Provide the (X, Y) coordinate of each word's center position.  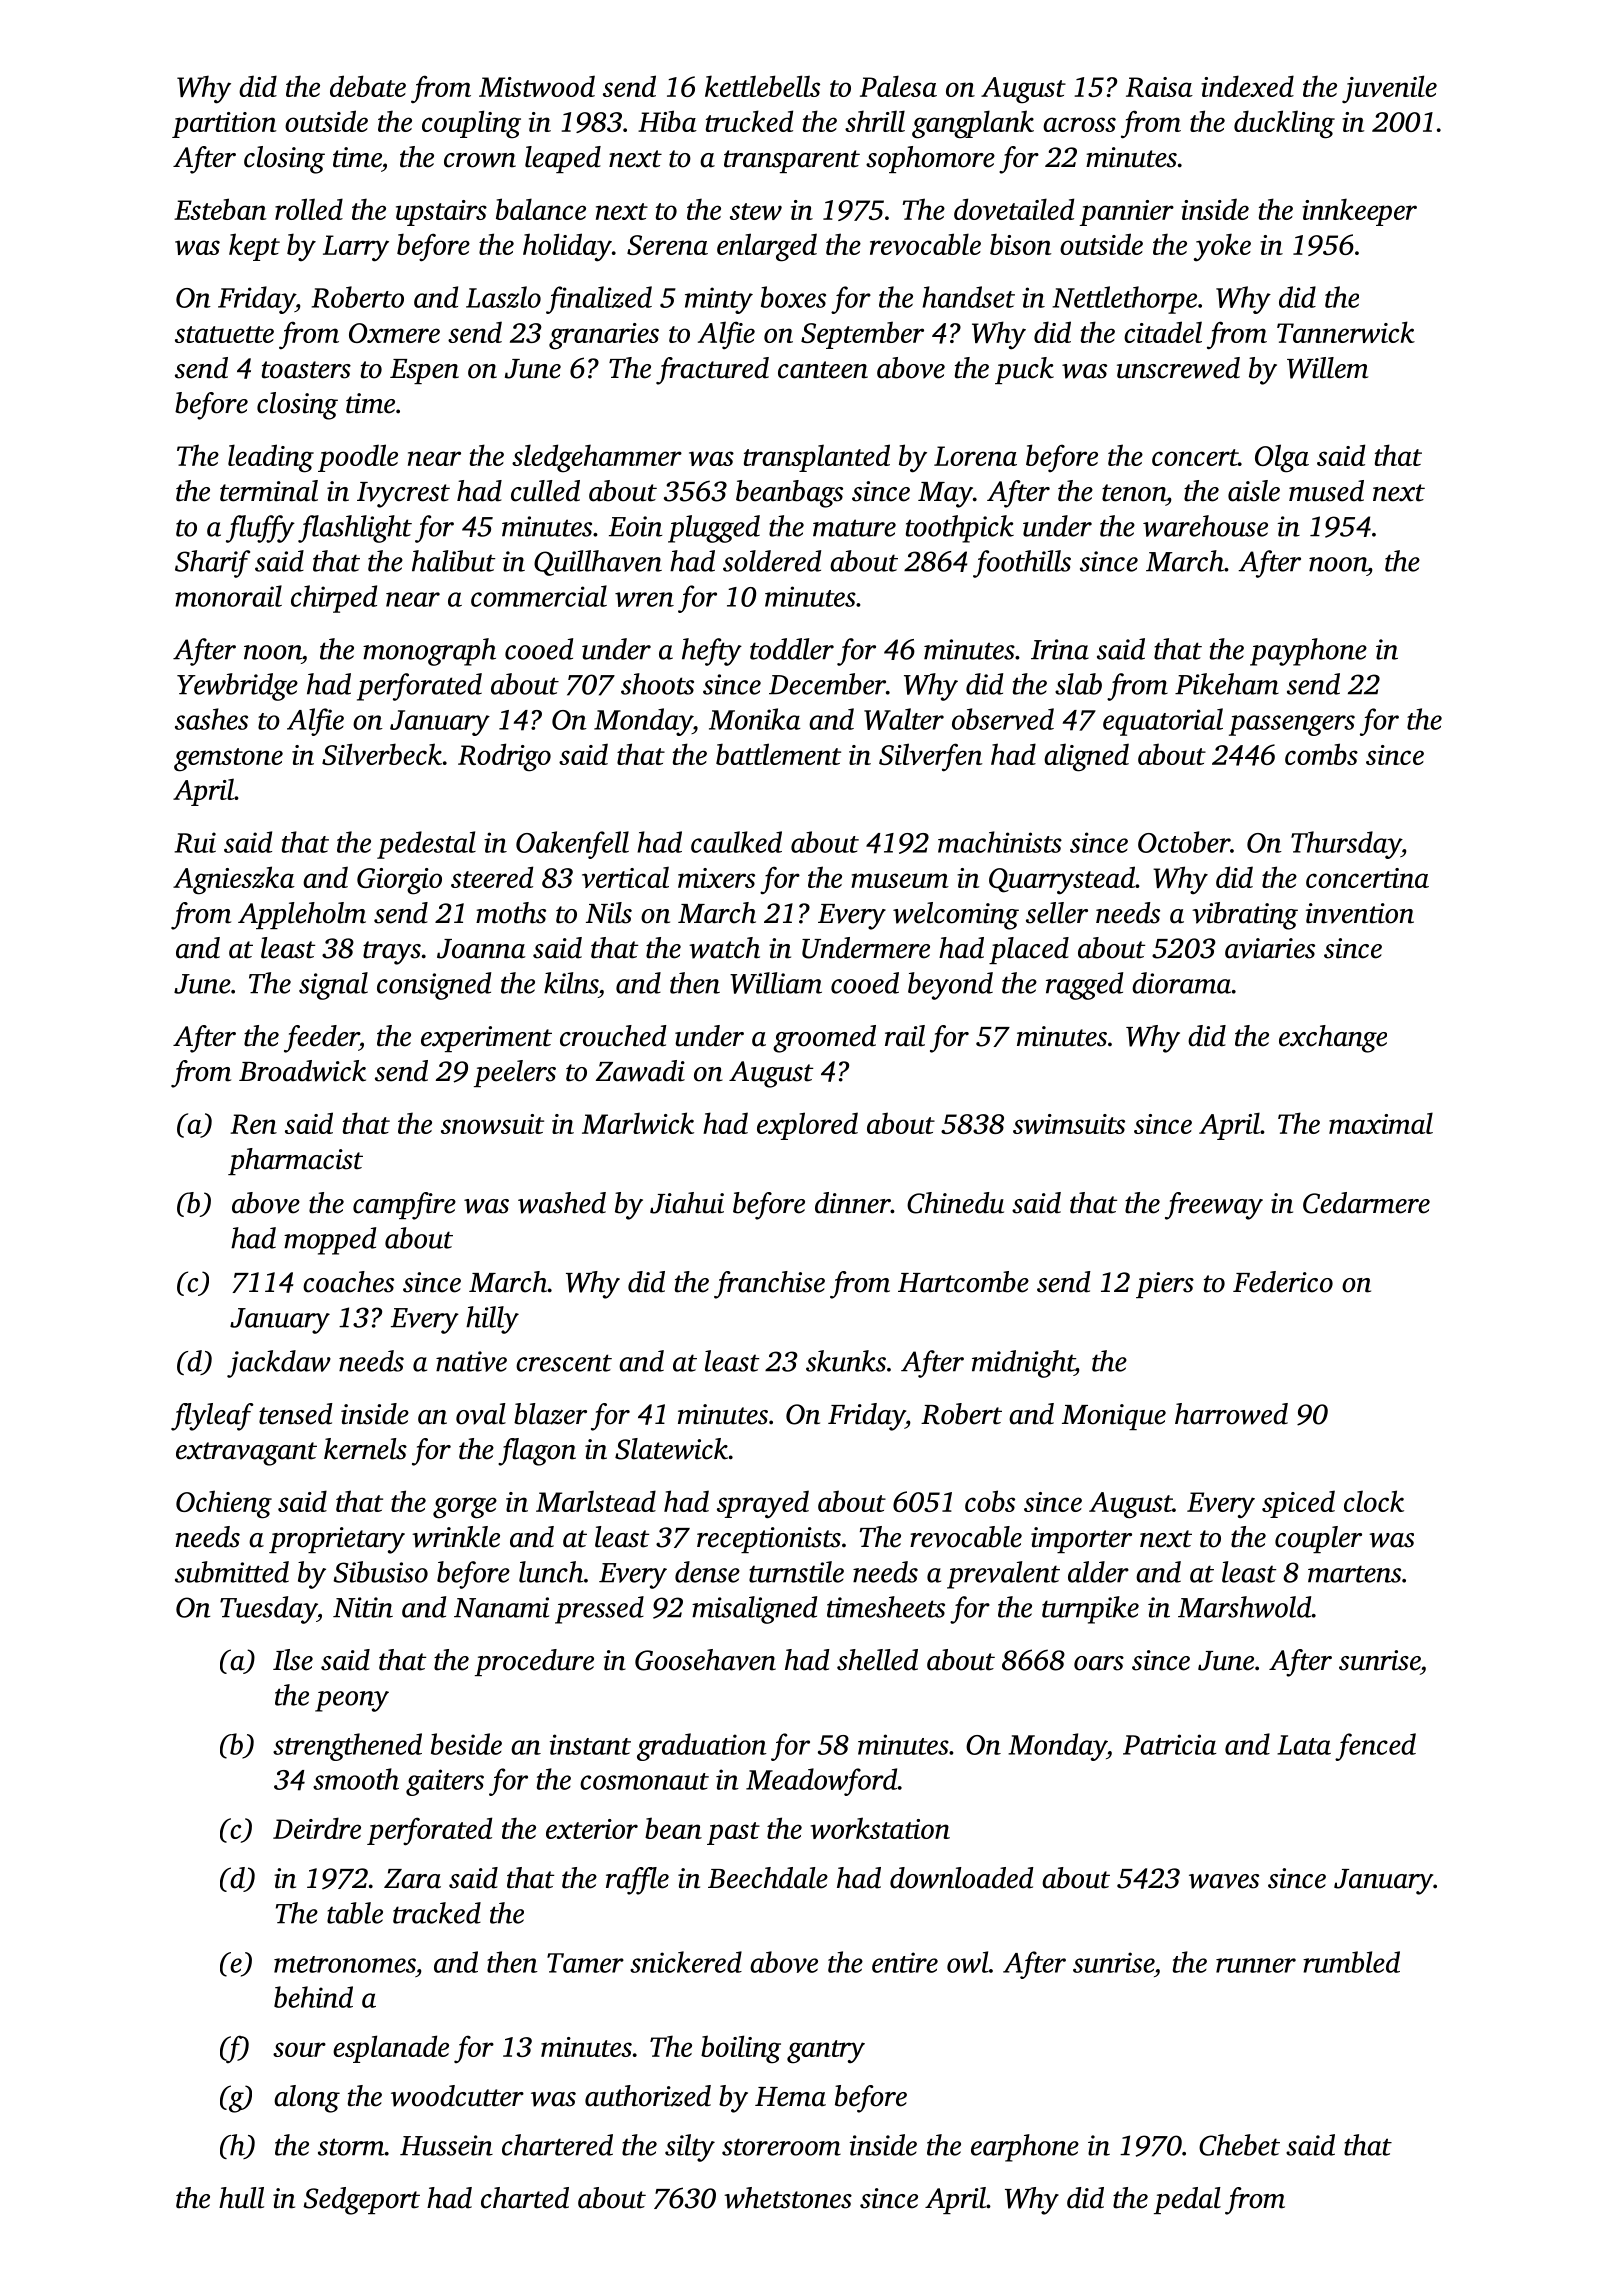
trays (392, 953)
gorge (465, 1508)
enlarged (767, 247)
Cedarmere (1366, 1203)
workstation (880, 1828)
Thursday (1346, 845)
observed (1003, 719)
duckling (1284, 124)
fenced (1375, 1747)
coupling (471, 124)
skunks (846, 1361)
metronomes (345, 1964)
